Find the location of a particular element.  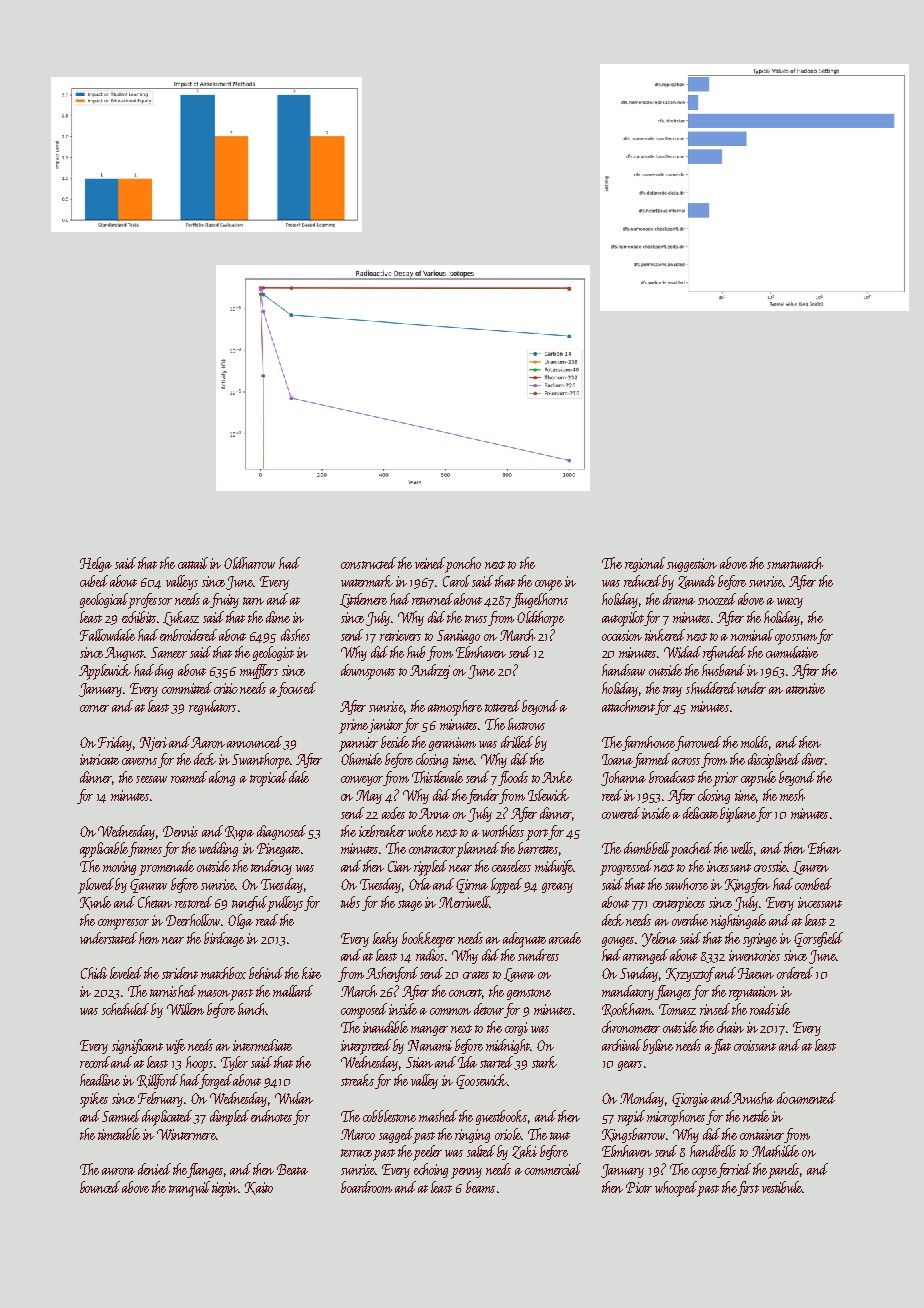

dug is located at coordinates (164, 671).
